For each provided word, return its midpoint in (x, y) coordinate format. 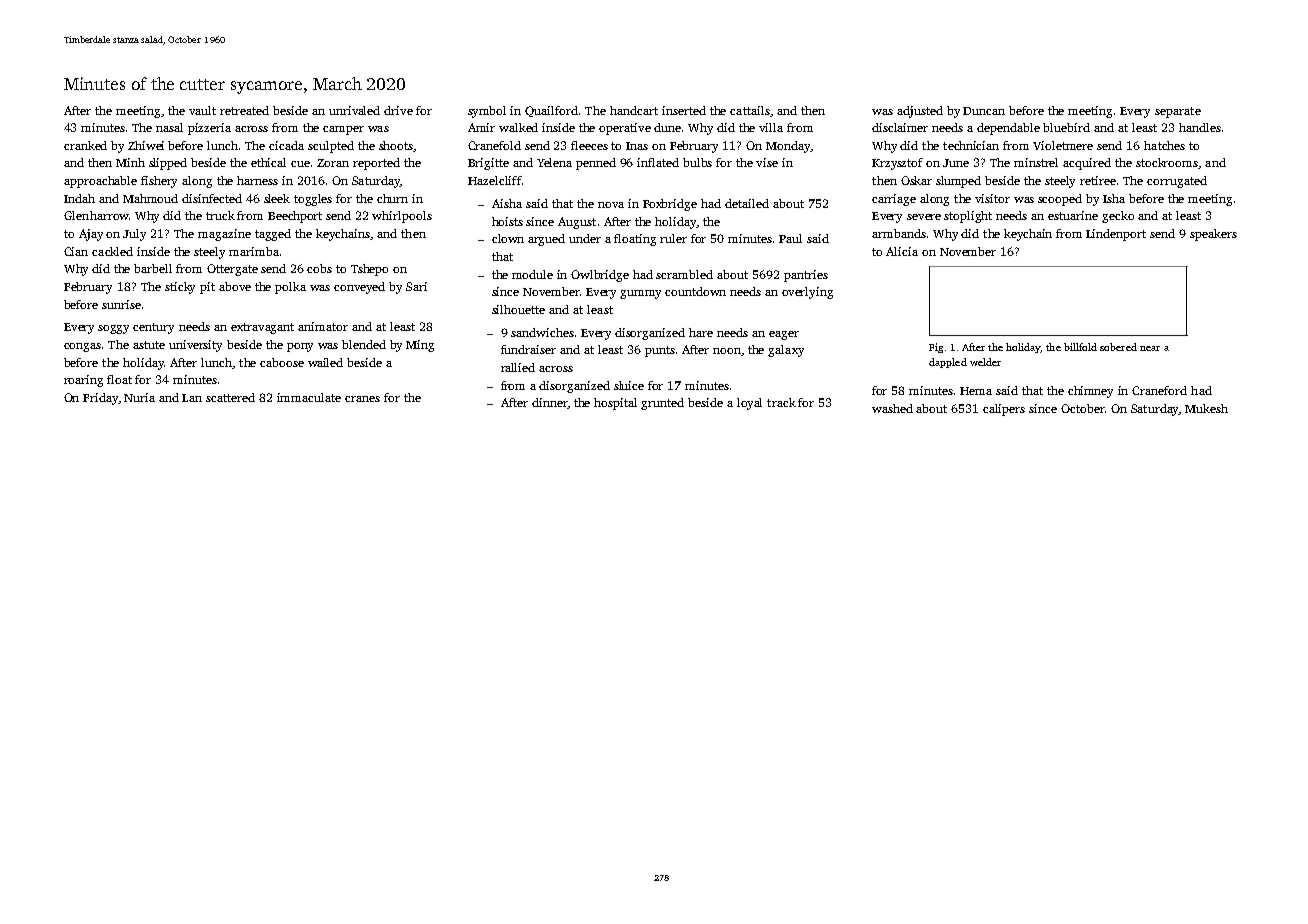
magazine (224, 235)
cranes (362, 399)
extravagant (262, 328)
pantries (806, 276)
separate (1178, 112)
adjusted (920, 112)
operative (625, 129)
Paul (790, 238)
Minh (130, 162)
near (1150, 348)
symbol (487, 112)
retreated (244, 110)
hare (701, 332)
